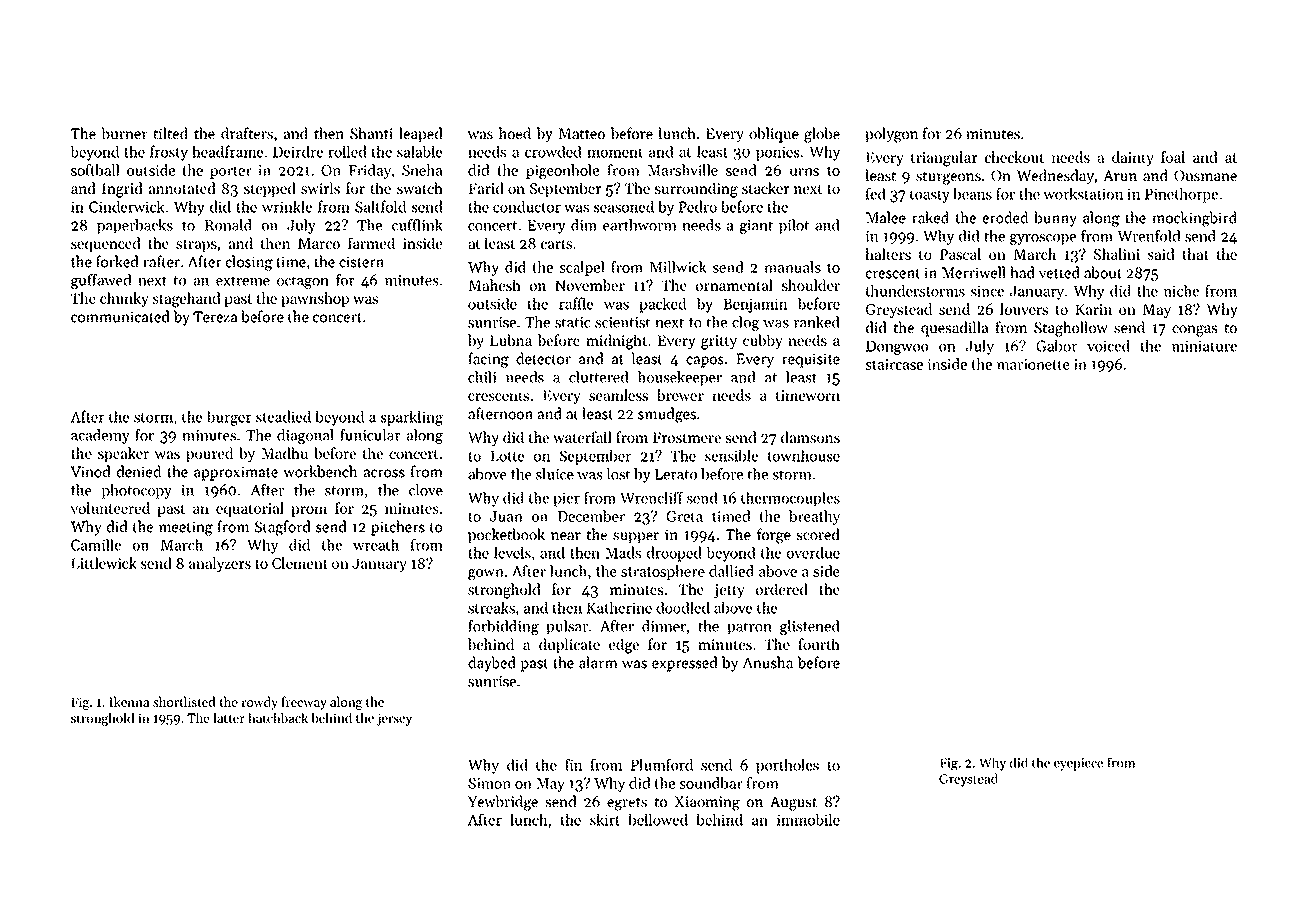 Image resolution: width=1308 pixels, height=924 pixels. Describe the element at coordinates (755, 305) in the document. I see `Benjamin` at that location.
